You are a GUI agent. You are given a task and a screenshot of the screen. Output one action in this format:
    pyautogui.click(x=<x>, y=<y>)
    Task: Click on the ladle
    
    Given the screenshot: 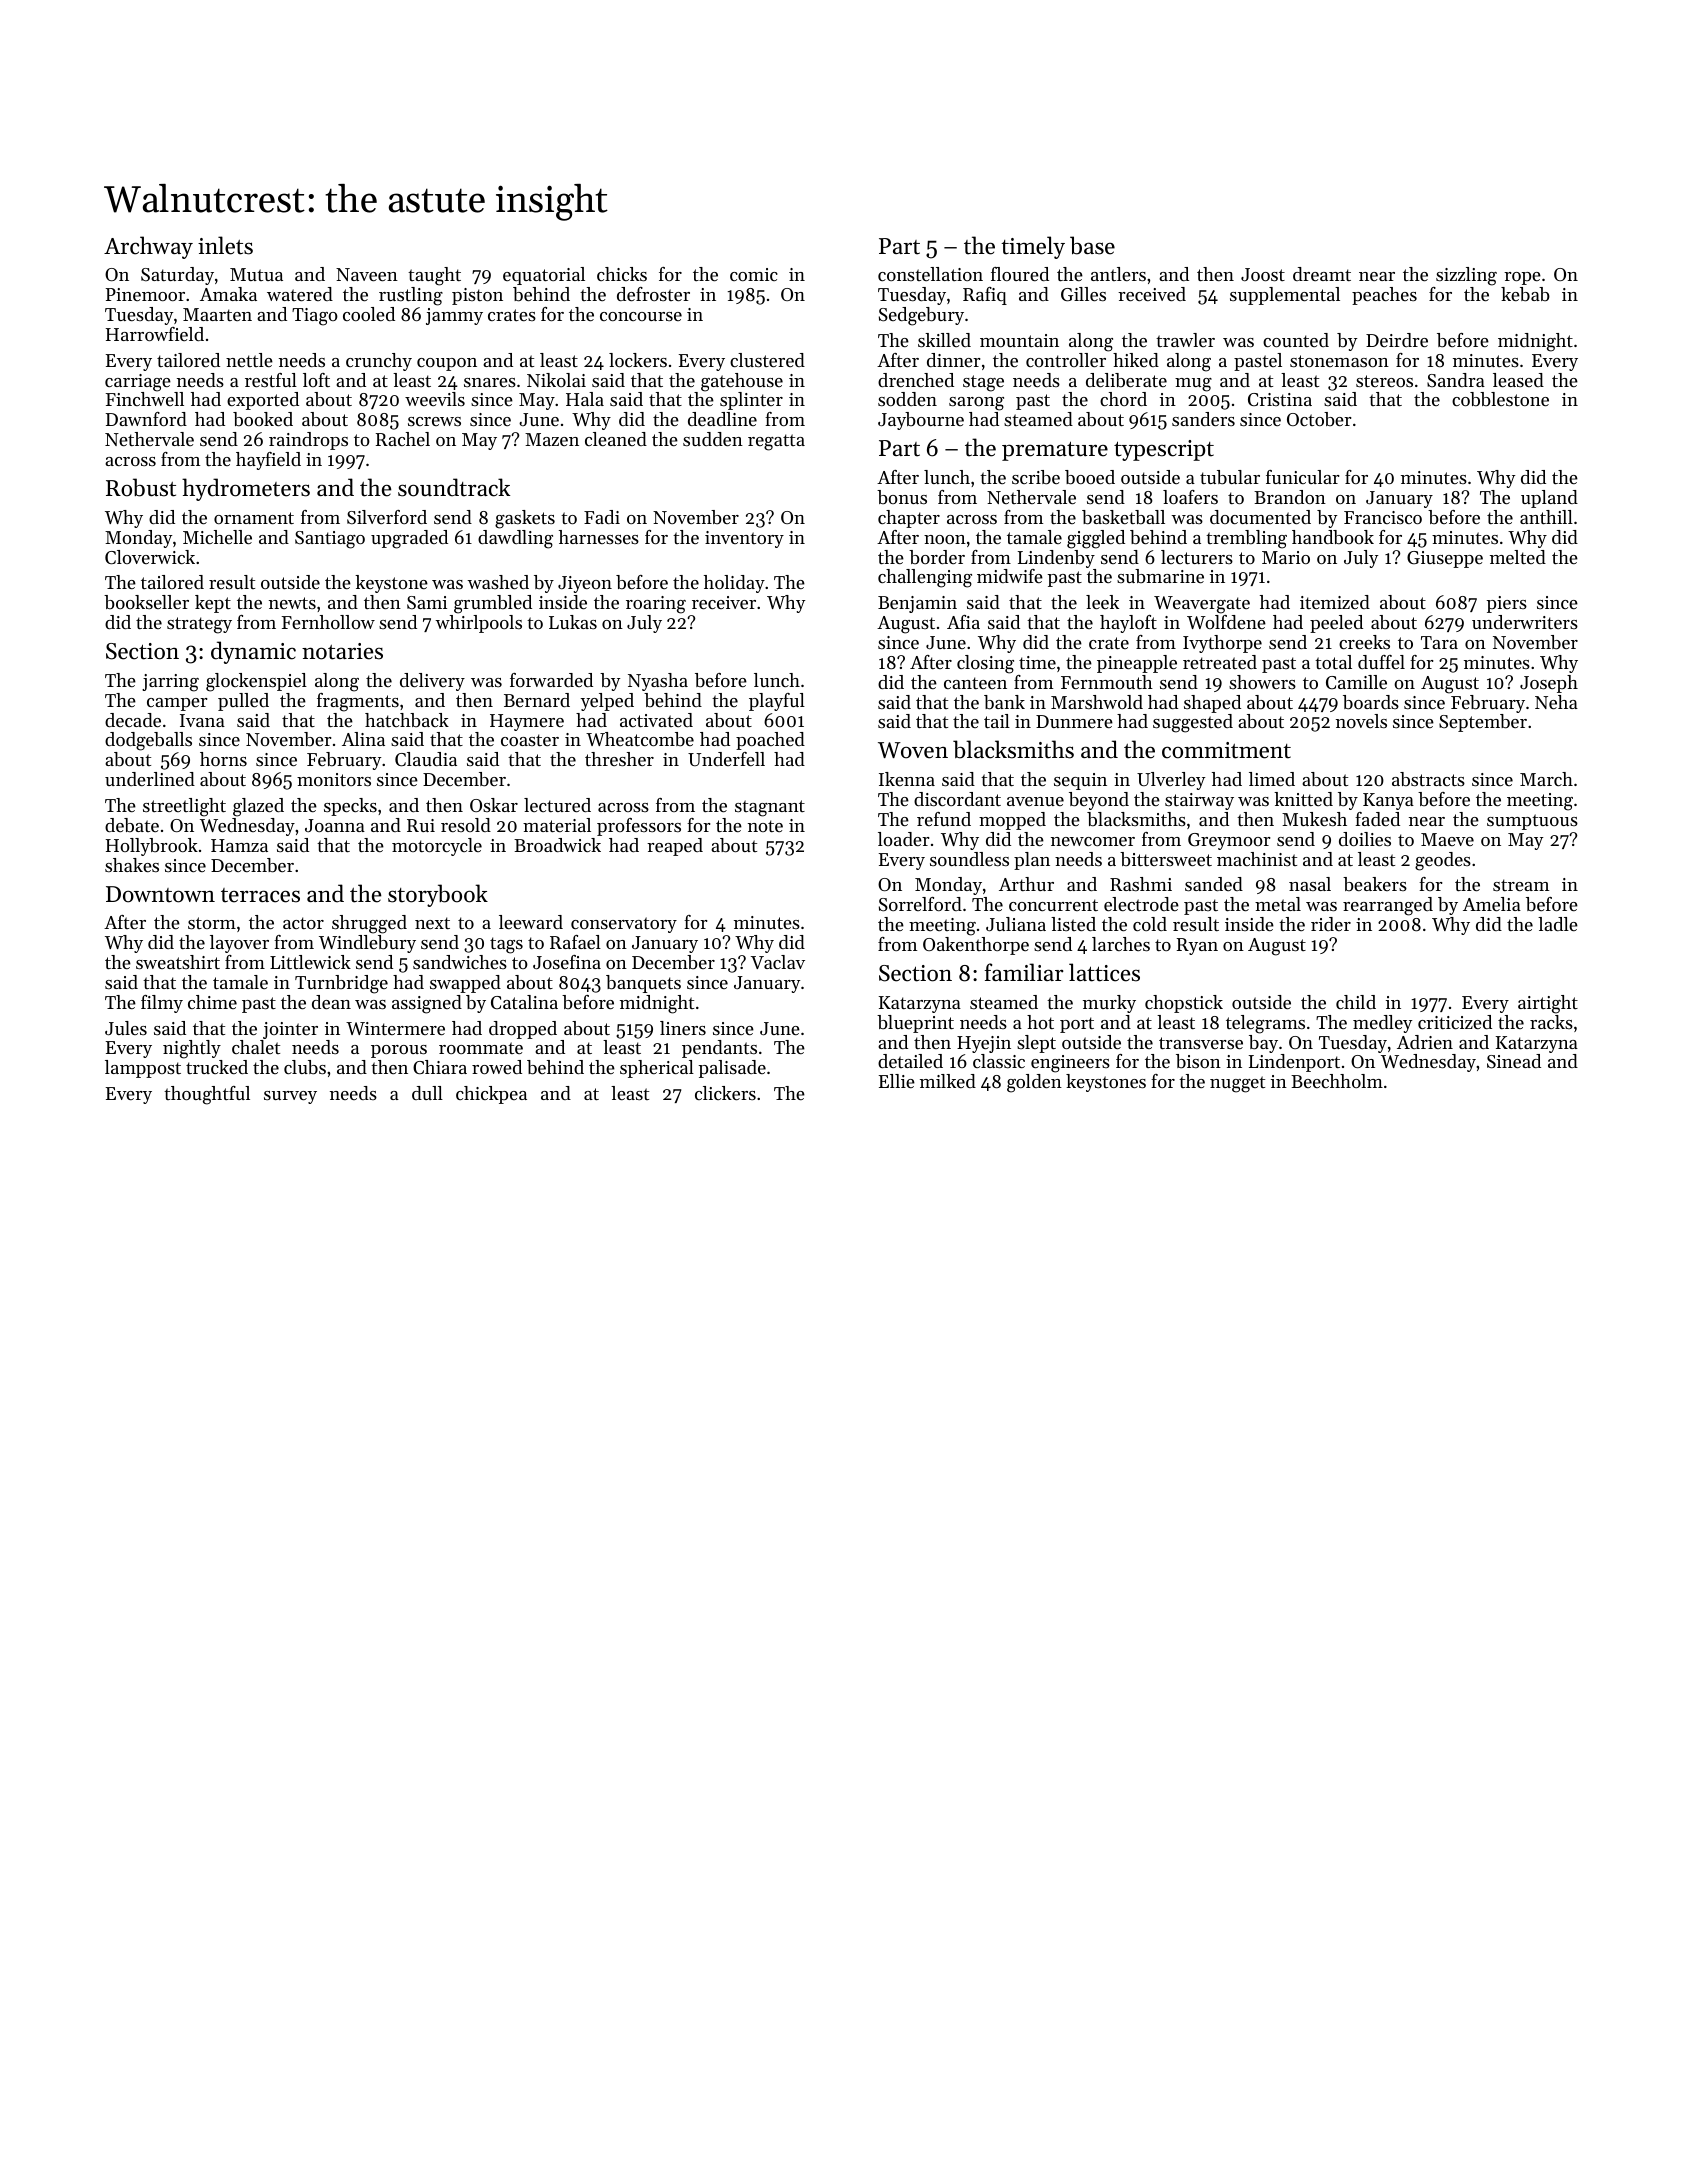 What is the action you would take?
    pyautogui.click(x=1558, y=924)
